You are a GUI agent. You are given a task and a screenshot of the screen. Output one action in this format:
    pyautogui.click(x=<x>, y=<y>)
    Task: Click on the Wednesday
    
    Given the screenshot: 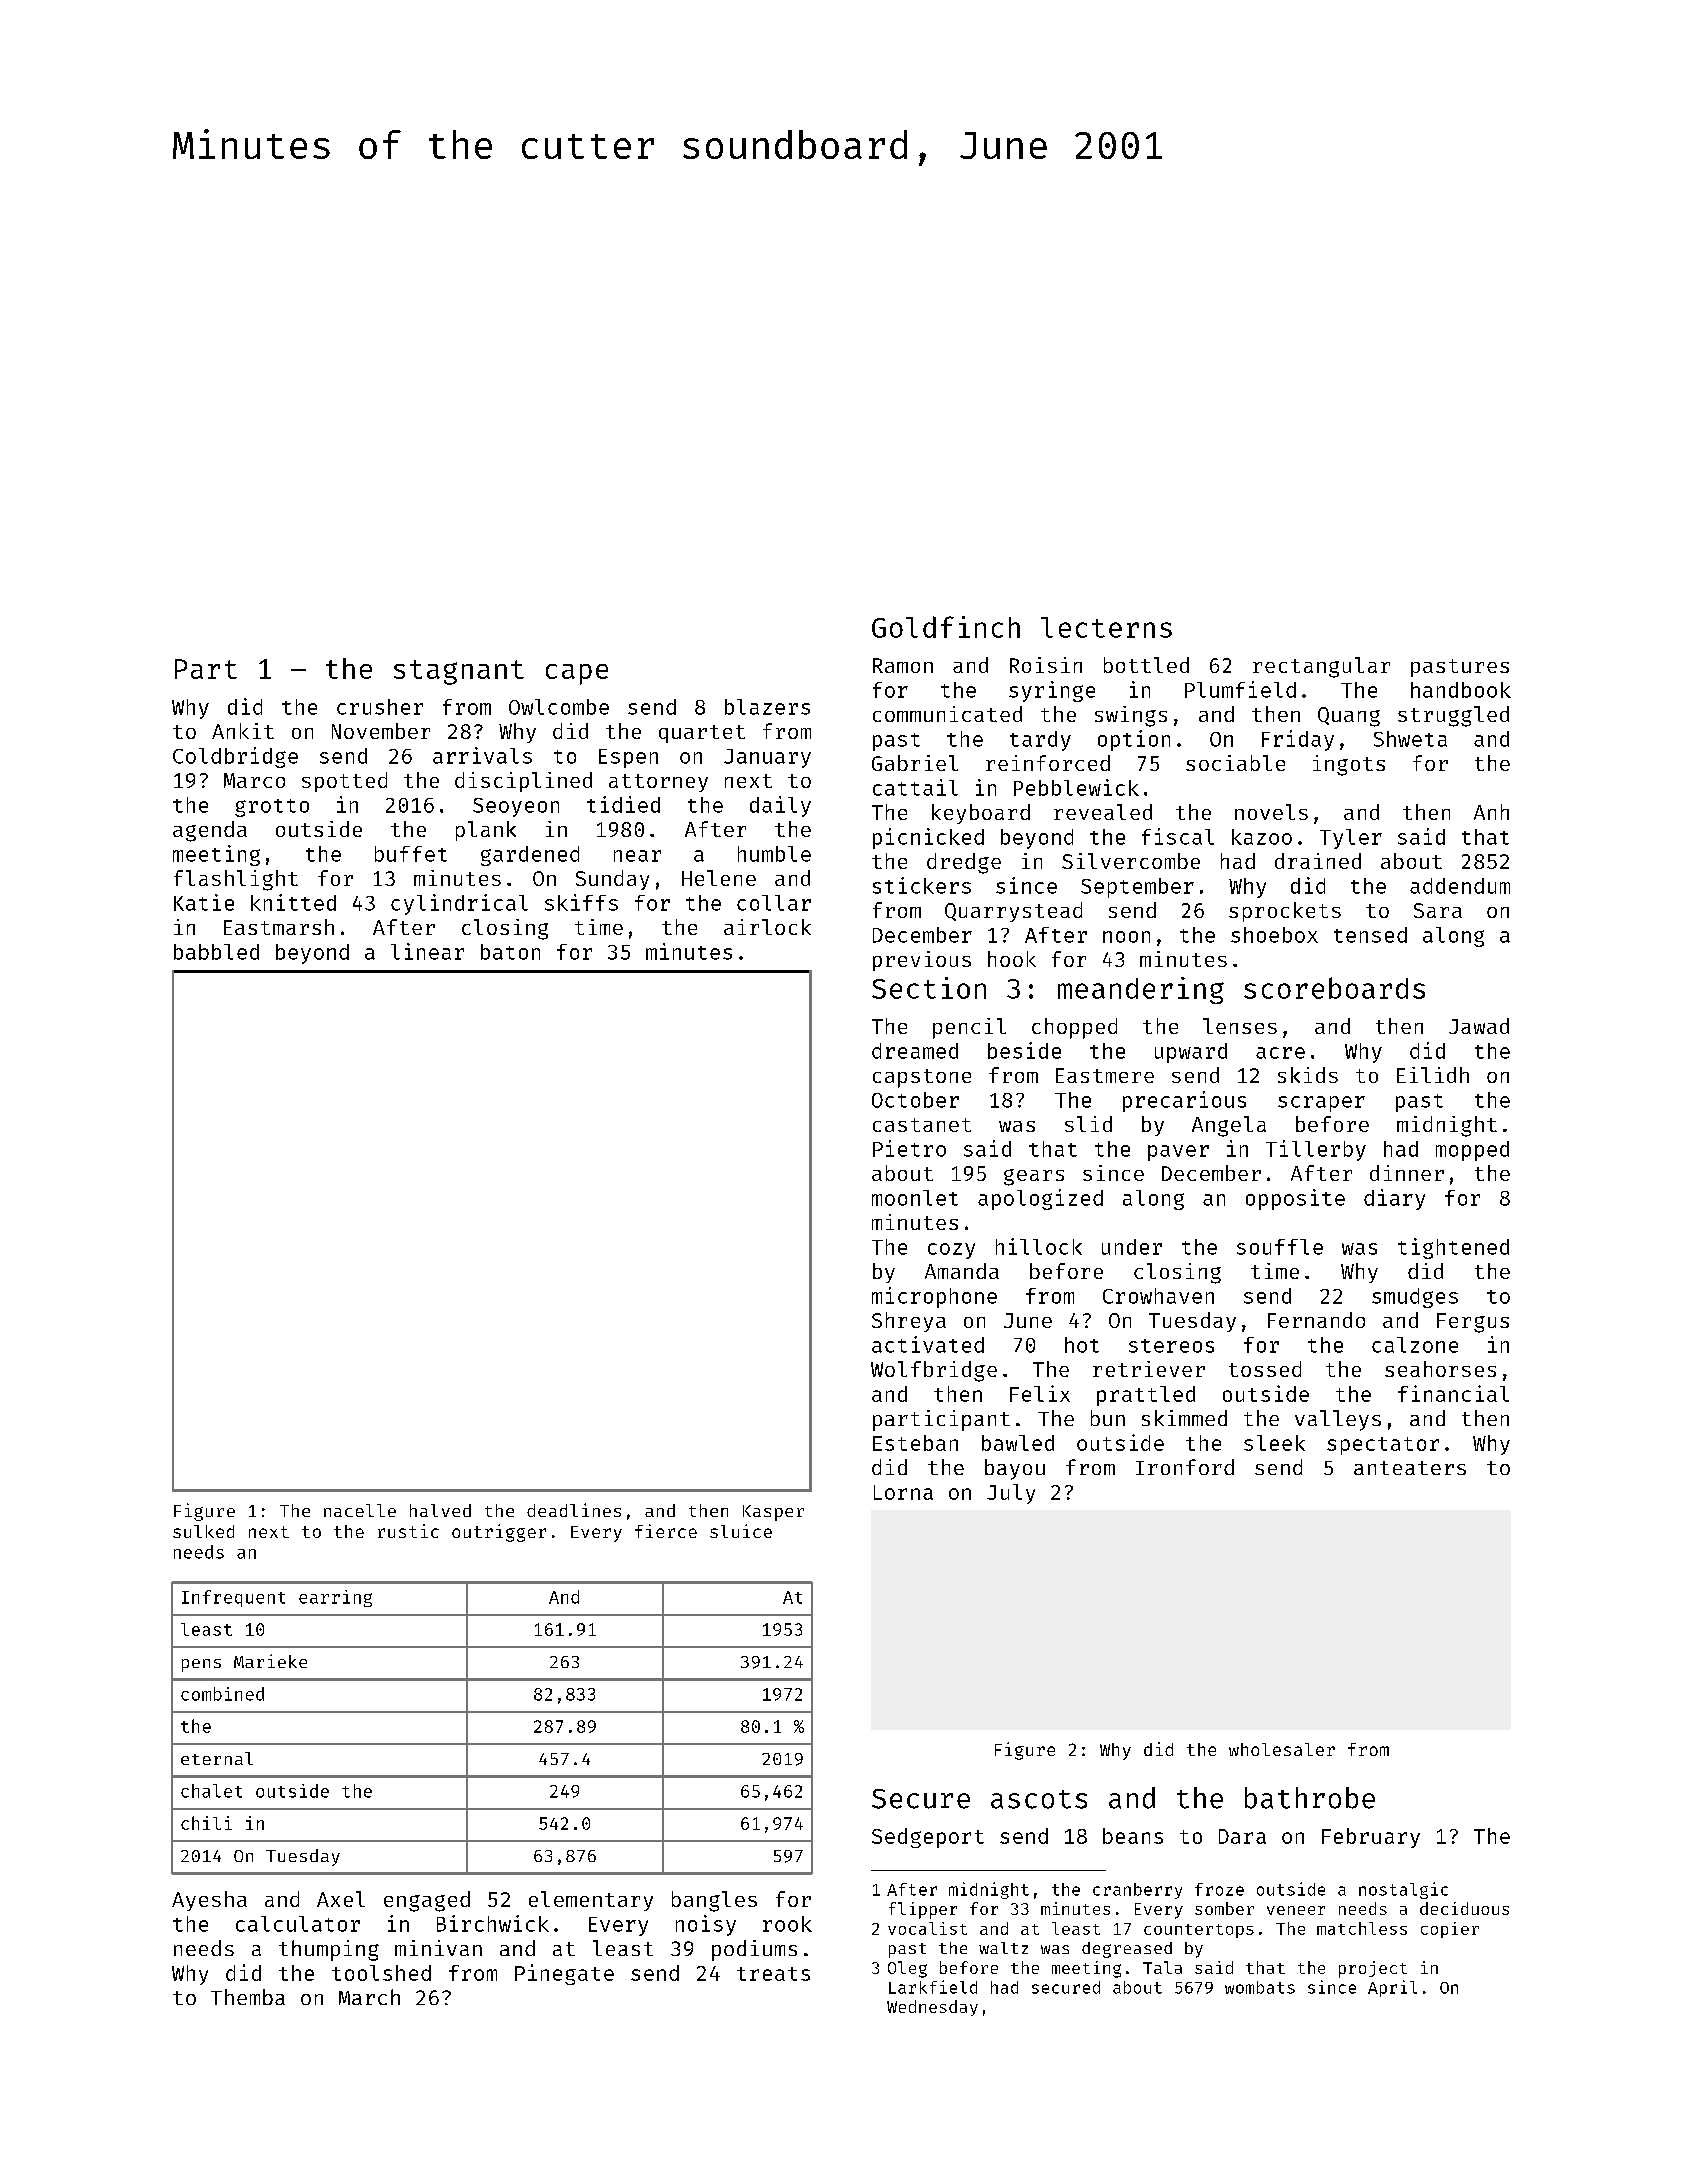 What is the action you would take?
    pyautogui.click(x=932, y=2008)
